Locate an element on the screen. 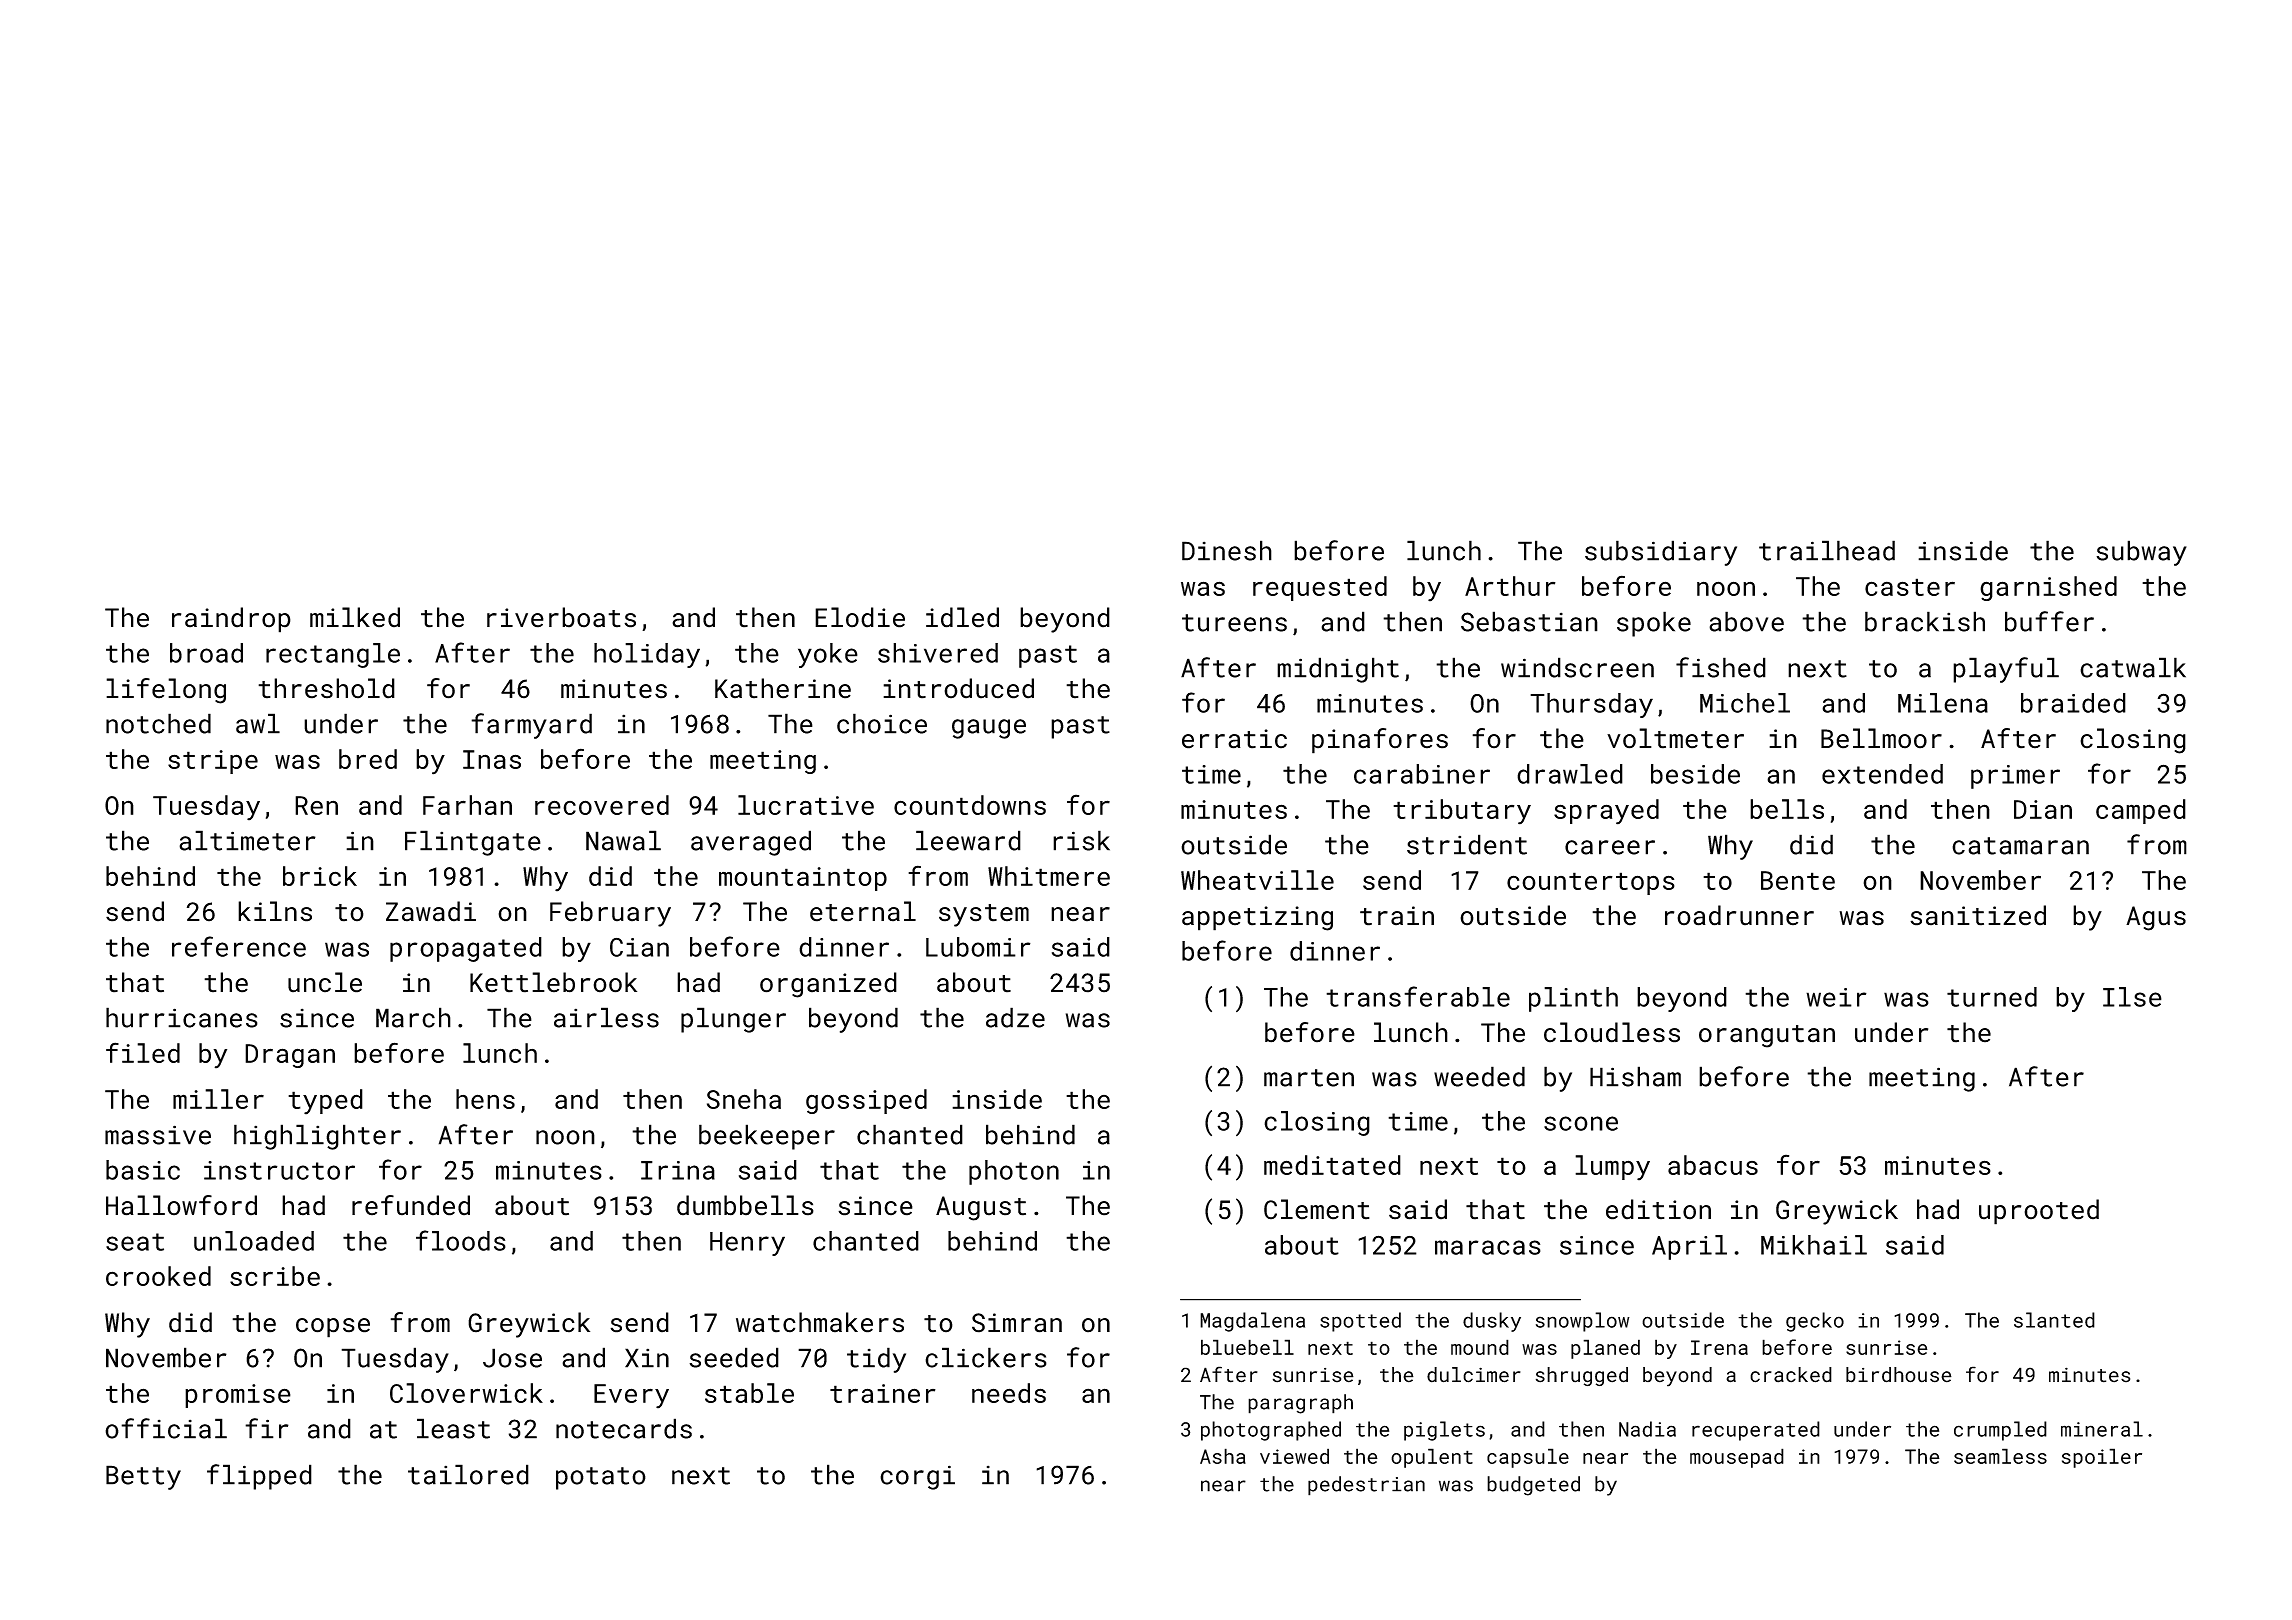  raindrop is located at coordinates (231, 620).
